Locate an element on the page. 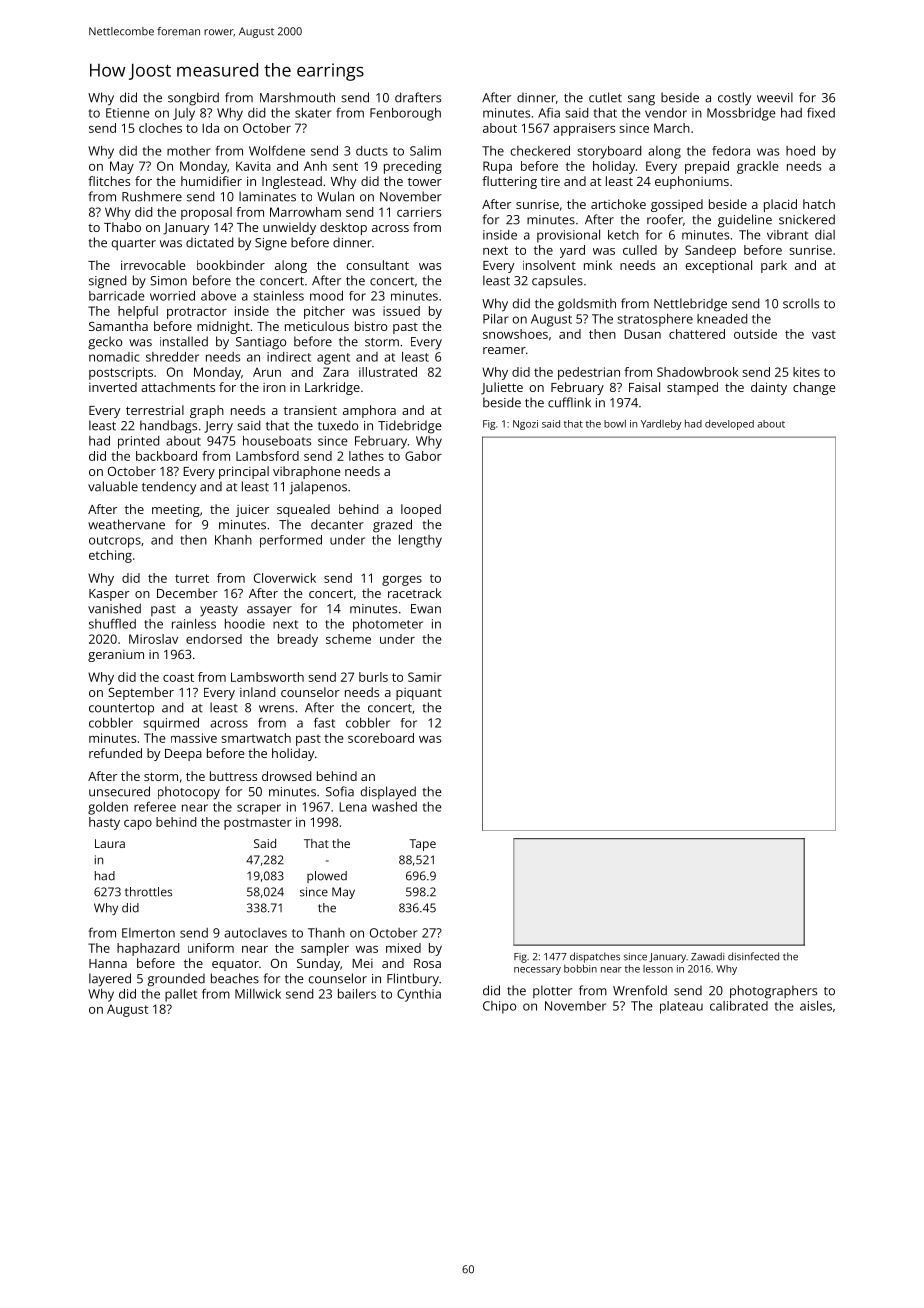 The height and width of the document is (1308, 924). cutlet is located at coordinates (605, 97).
